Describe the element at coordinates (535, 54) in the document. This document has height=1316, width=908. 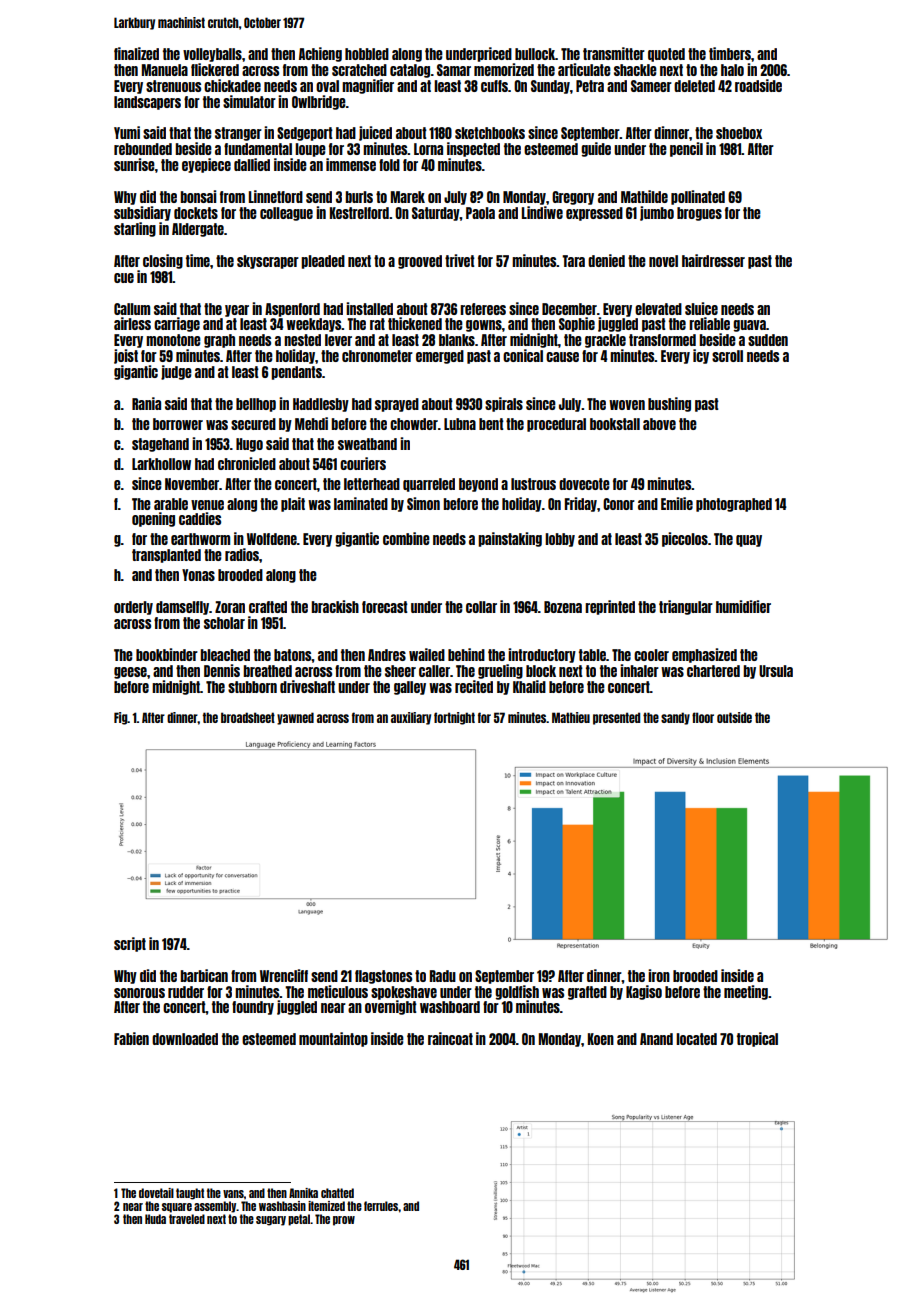
I see `bullock` at that location.
